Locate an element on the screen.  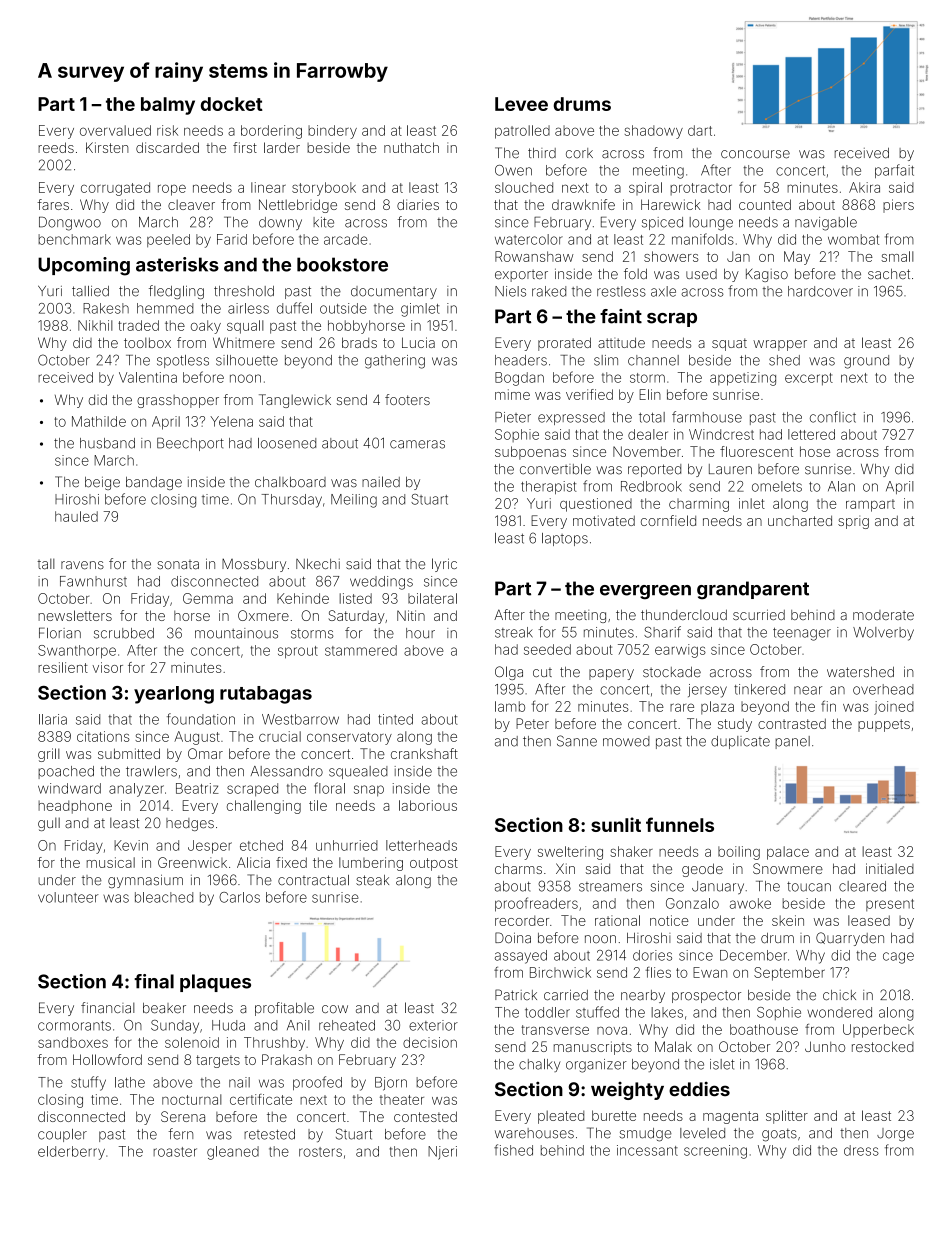
Quarryden is located at coordinates (850, 939).
